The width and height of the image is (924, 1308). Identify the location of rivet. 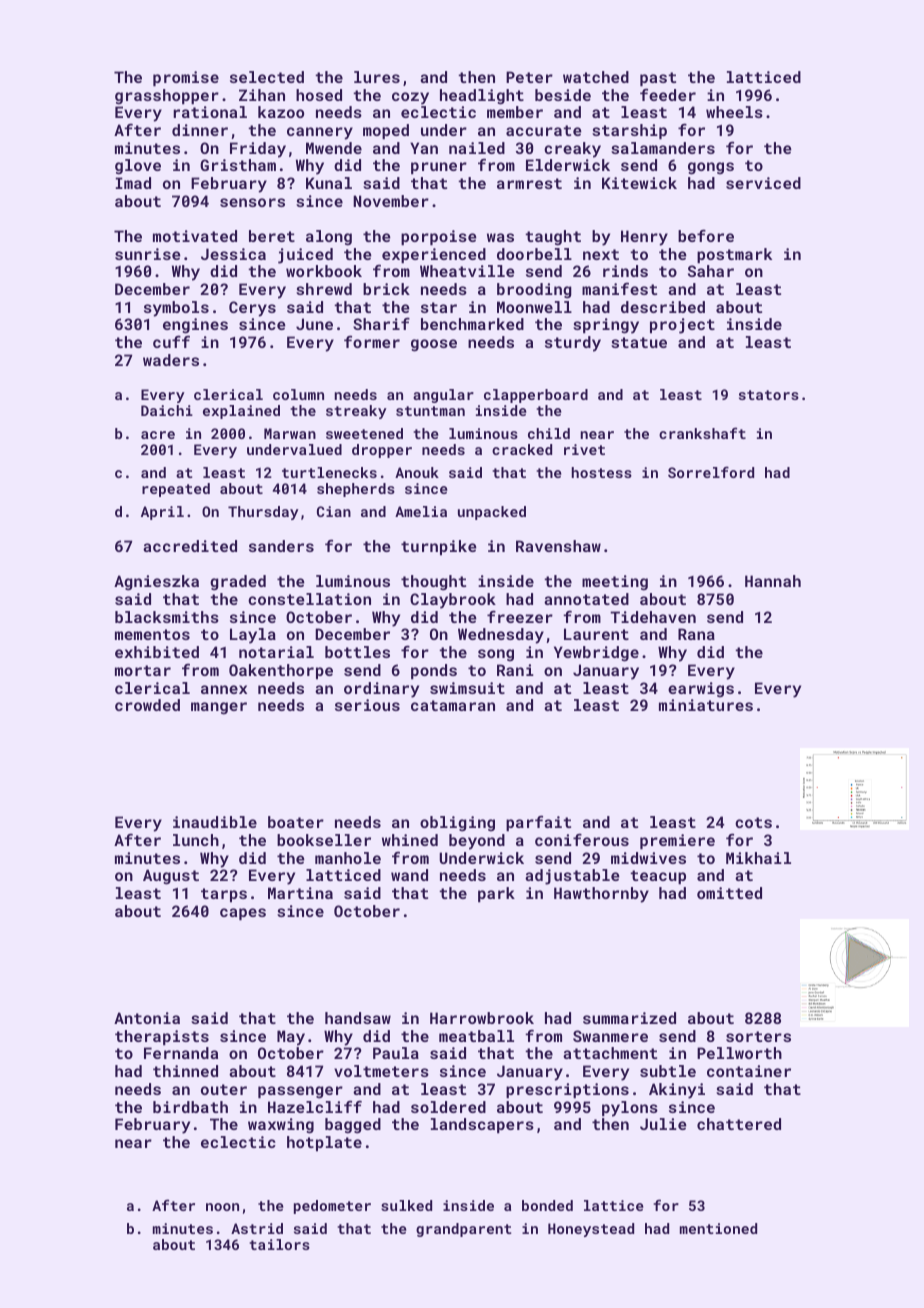
(584, 449).
